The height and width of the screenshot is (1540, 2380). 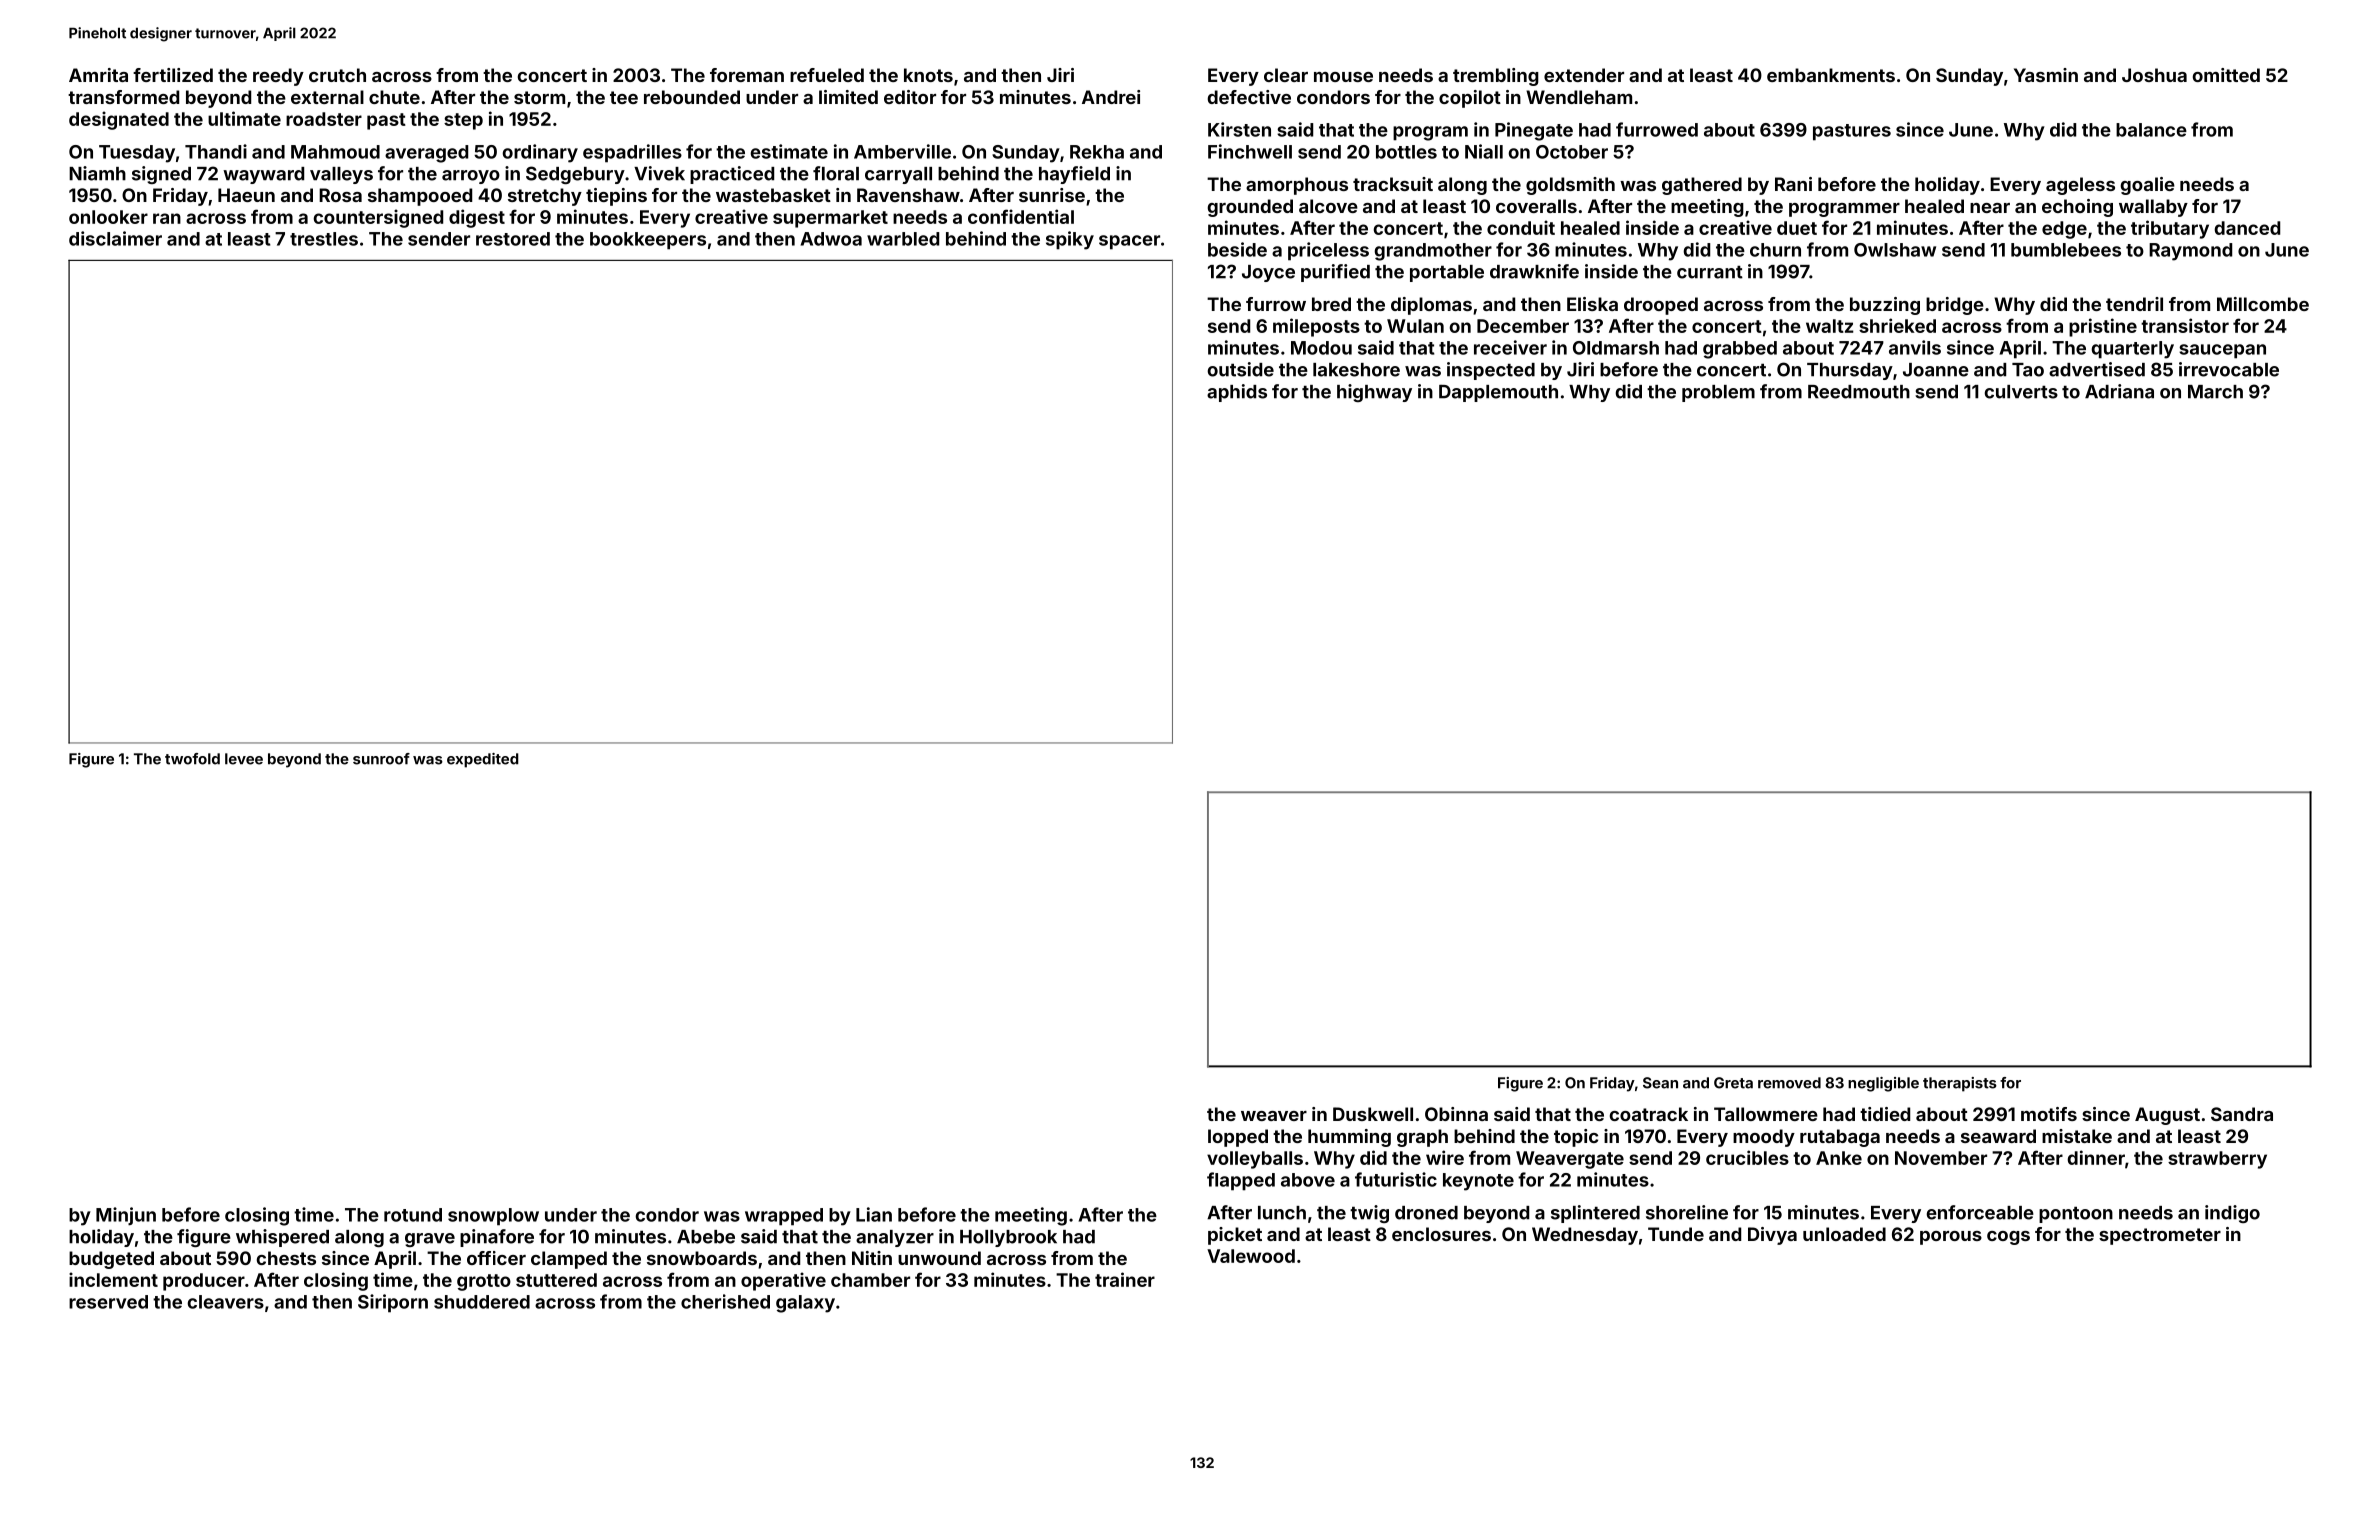 I want to click on therapists, so click(x=1960, y=1084).
